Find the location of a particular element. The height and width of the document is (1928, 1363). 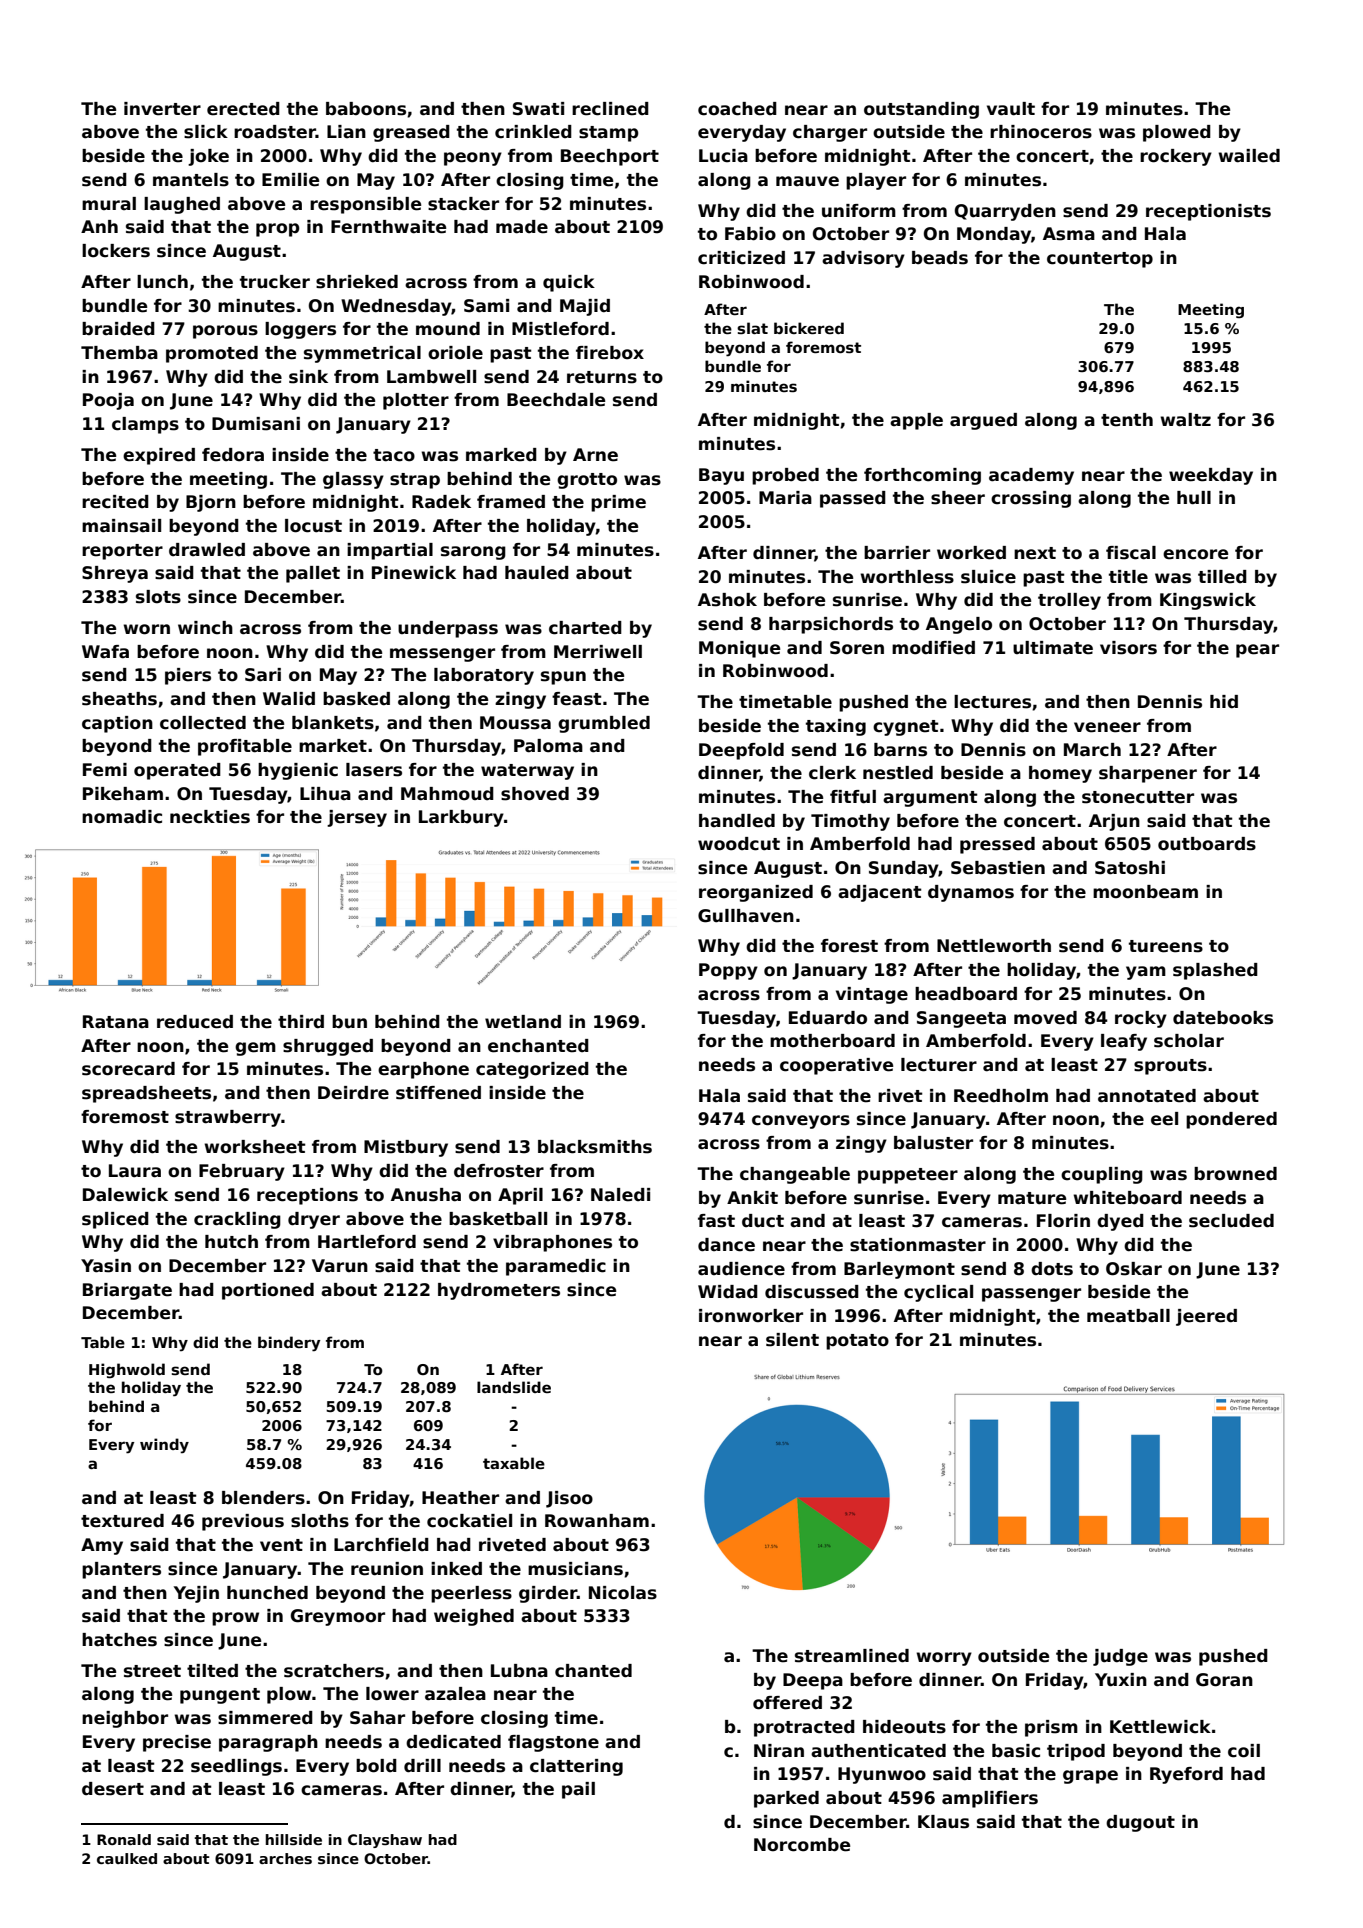

gem is located at coordinates (255, 1049).
